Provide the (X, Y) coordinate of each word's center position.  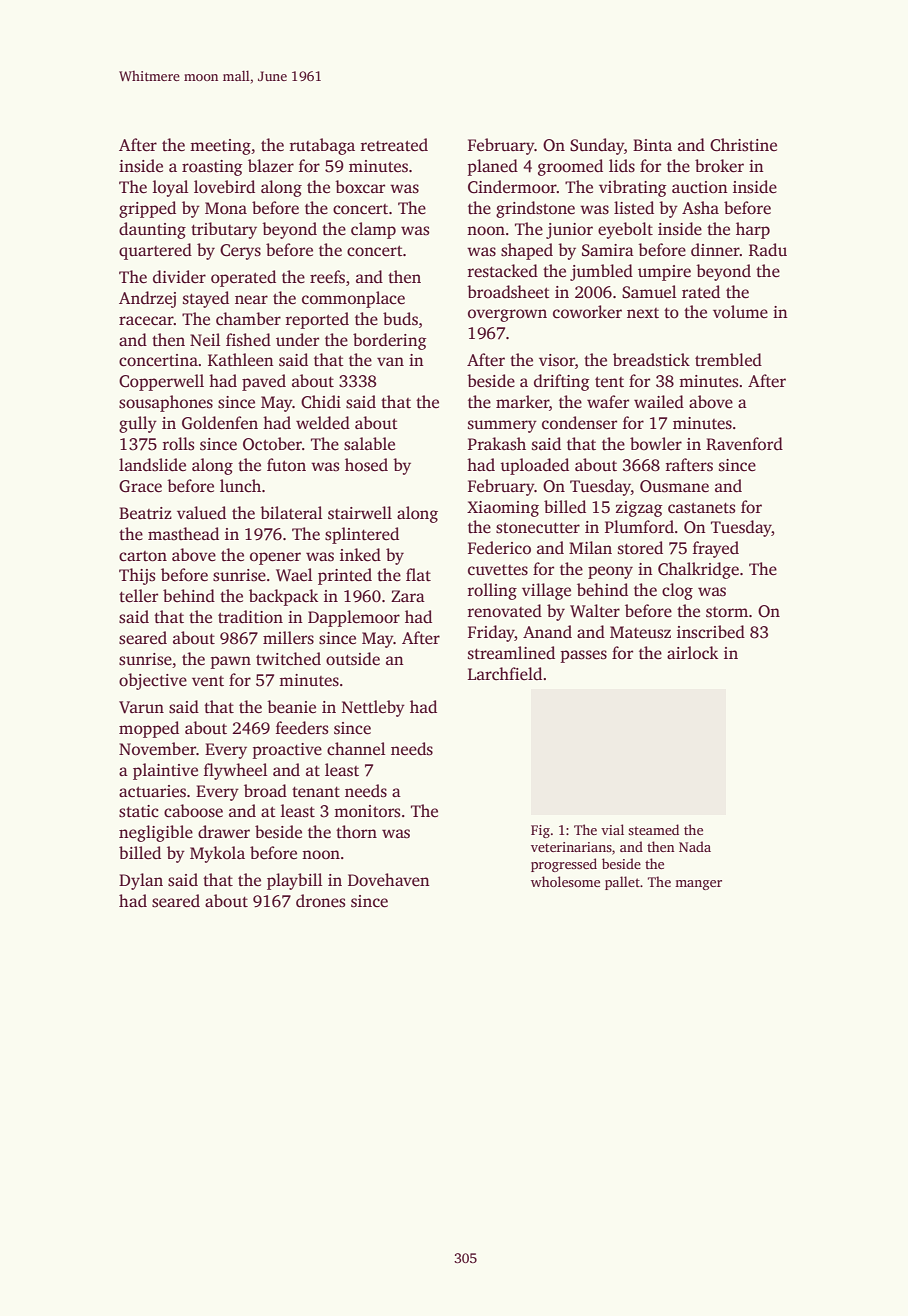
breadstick (651, 360)
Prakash (497, 444)
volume (740, 312)
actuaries (152, 791)
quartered (155, 251)
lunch (240, 486)
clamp (373, 230)
